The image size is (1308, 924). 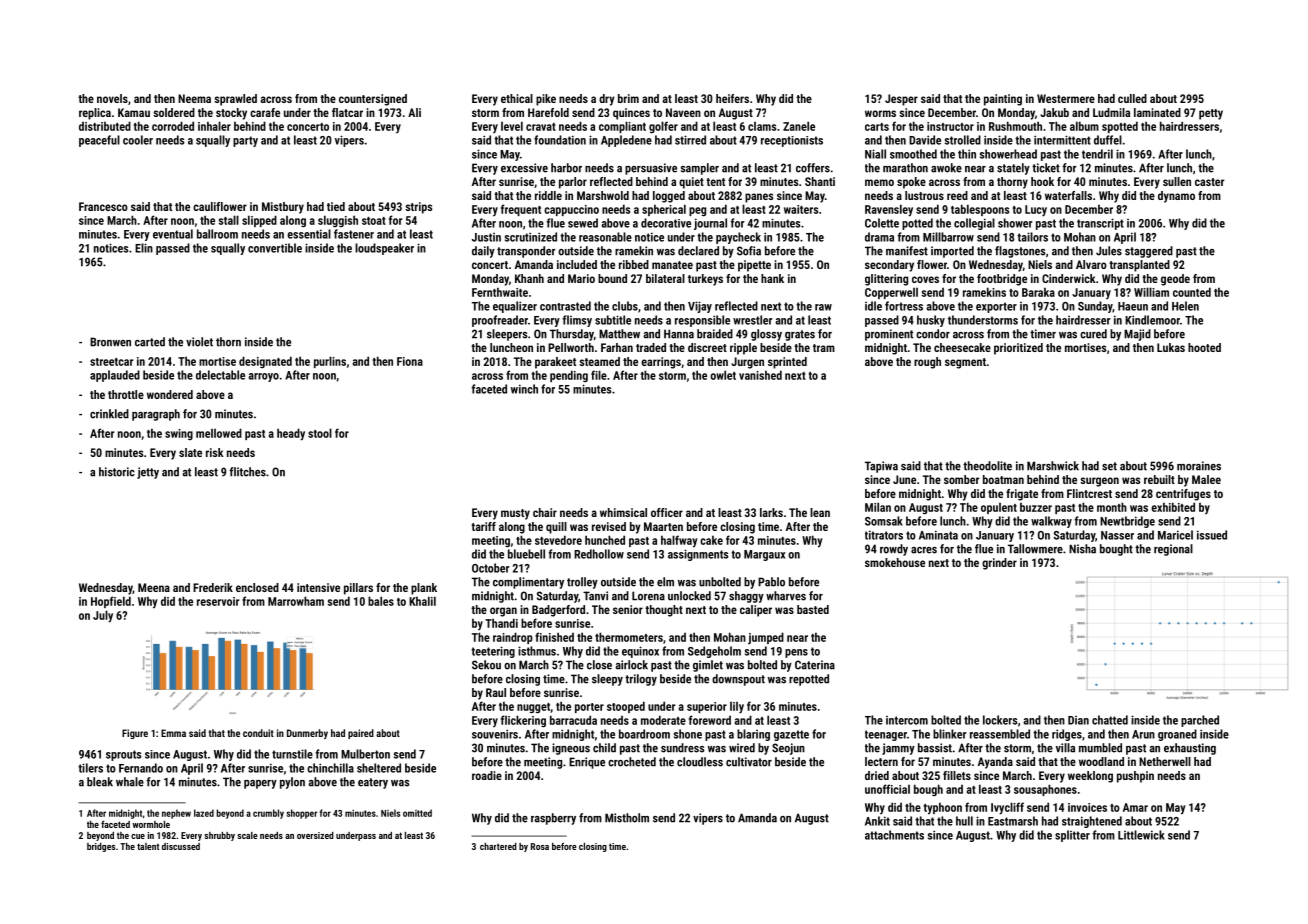 I want to click on Mistbury, so click(x=283, y=208).
